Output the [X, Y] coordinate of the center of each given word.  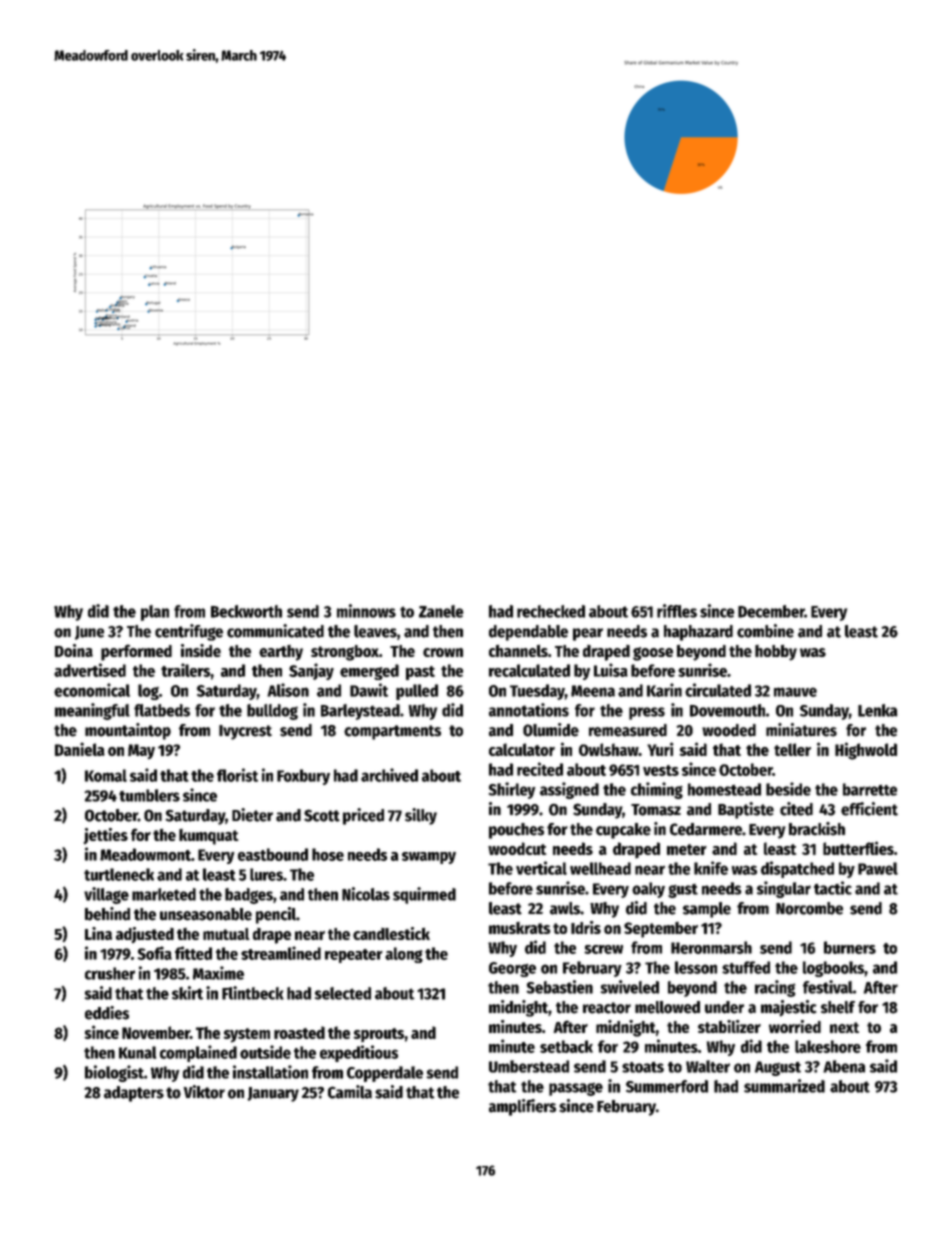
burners [850, 947]
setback [566, 1046]
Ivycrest [245, 732]
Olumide [551, 730]
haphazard [698, 633]
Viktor [204, 1092]
